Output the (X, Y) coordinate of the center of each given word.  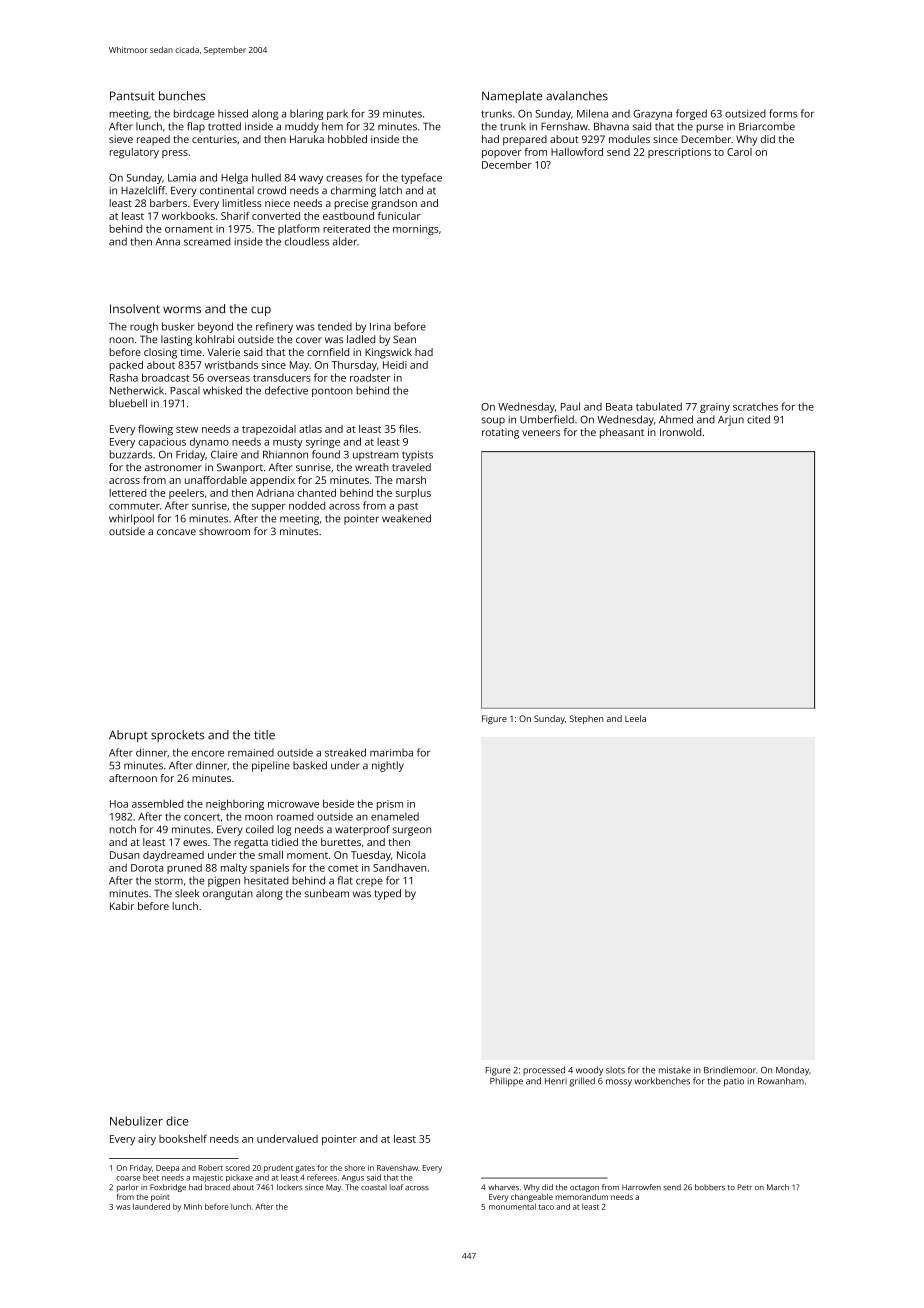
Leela (635, 718)
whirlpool (131, 519)
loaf (396, 1187)
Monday (792, 1071)
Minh (193, 1206)
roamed (295, 816)
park (337, 114)
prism (390, 805)
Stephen (586, 719)
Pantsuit (132, 96)
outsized (745, 113)
